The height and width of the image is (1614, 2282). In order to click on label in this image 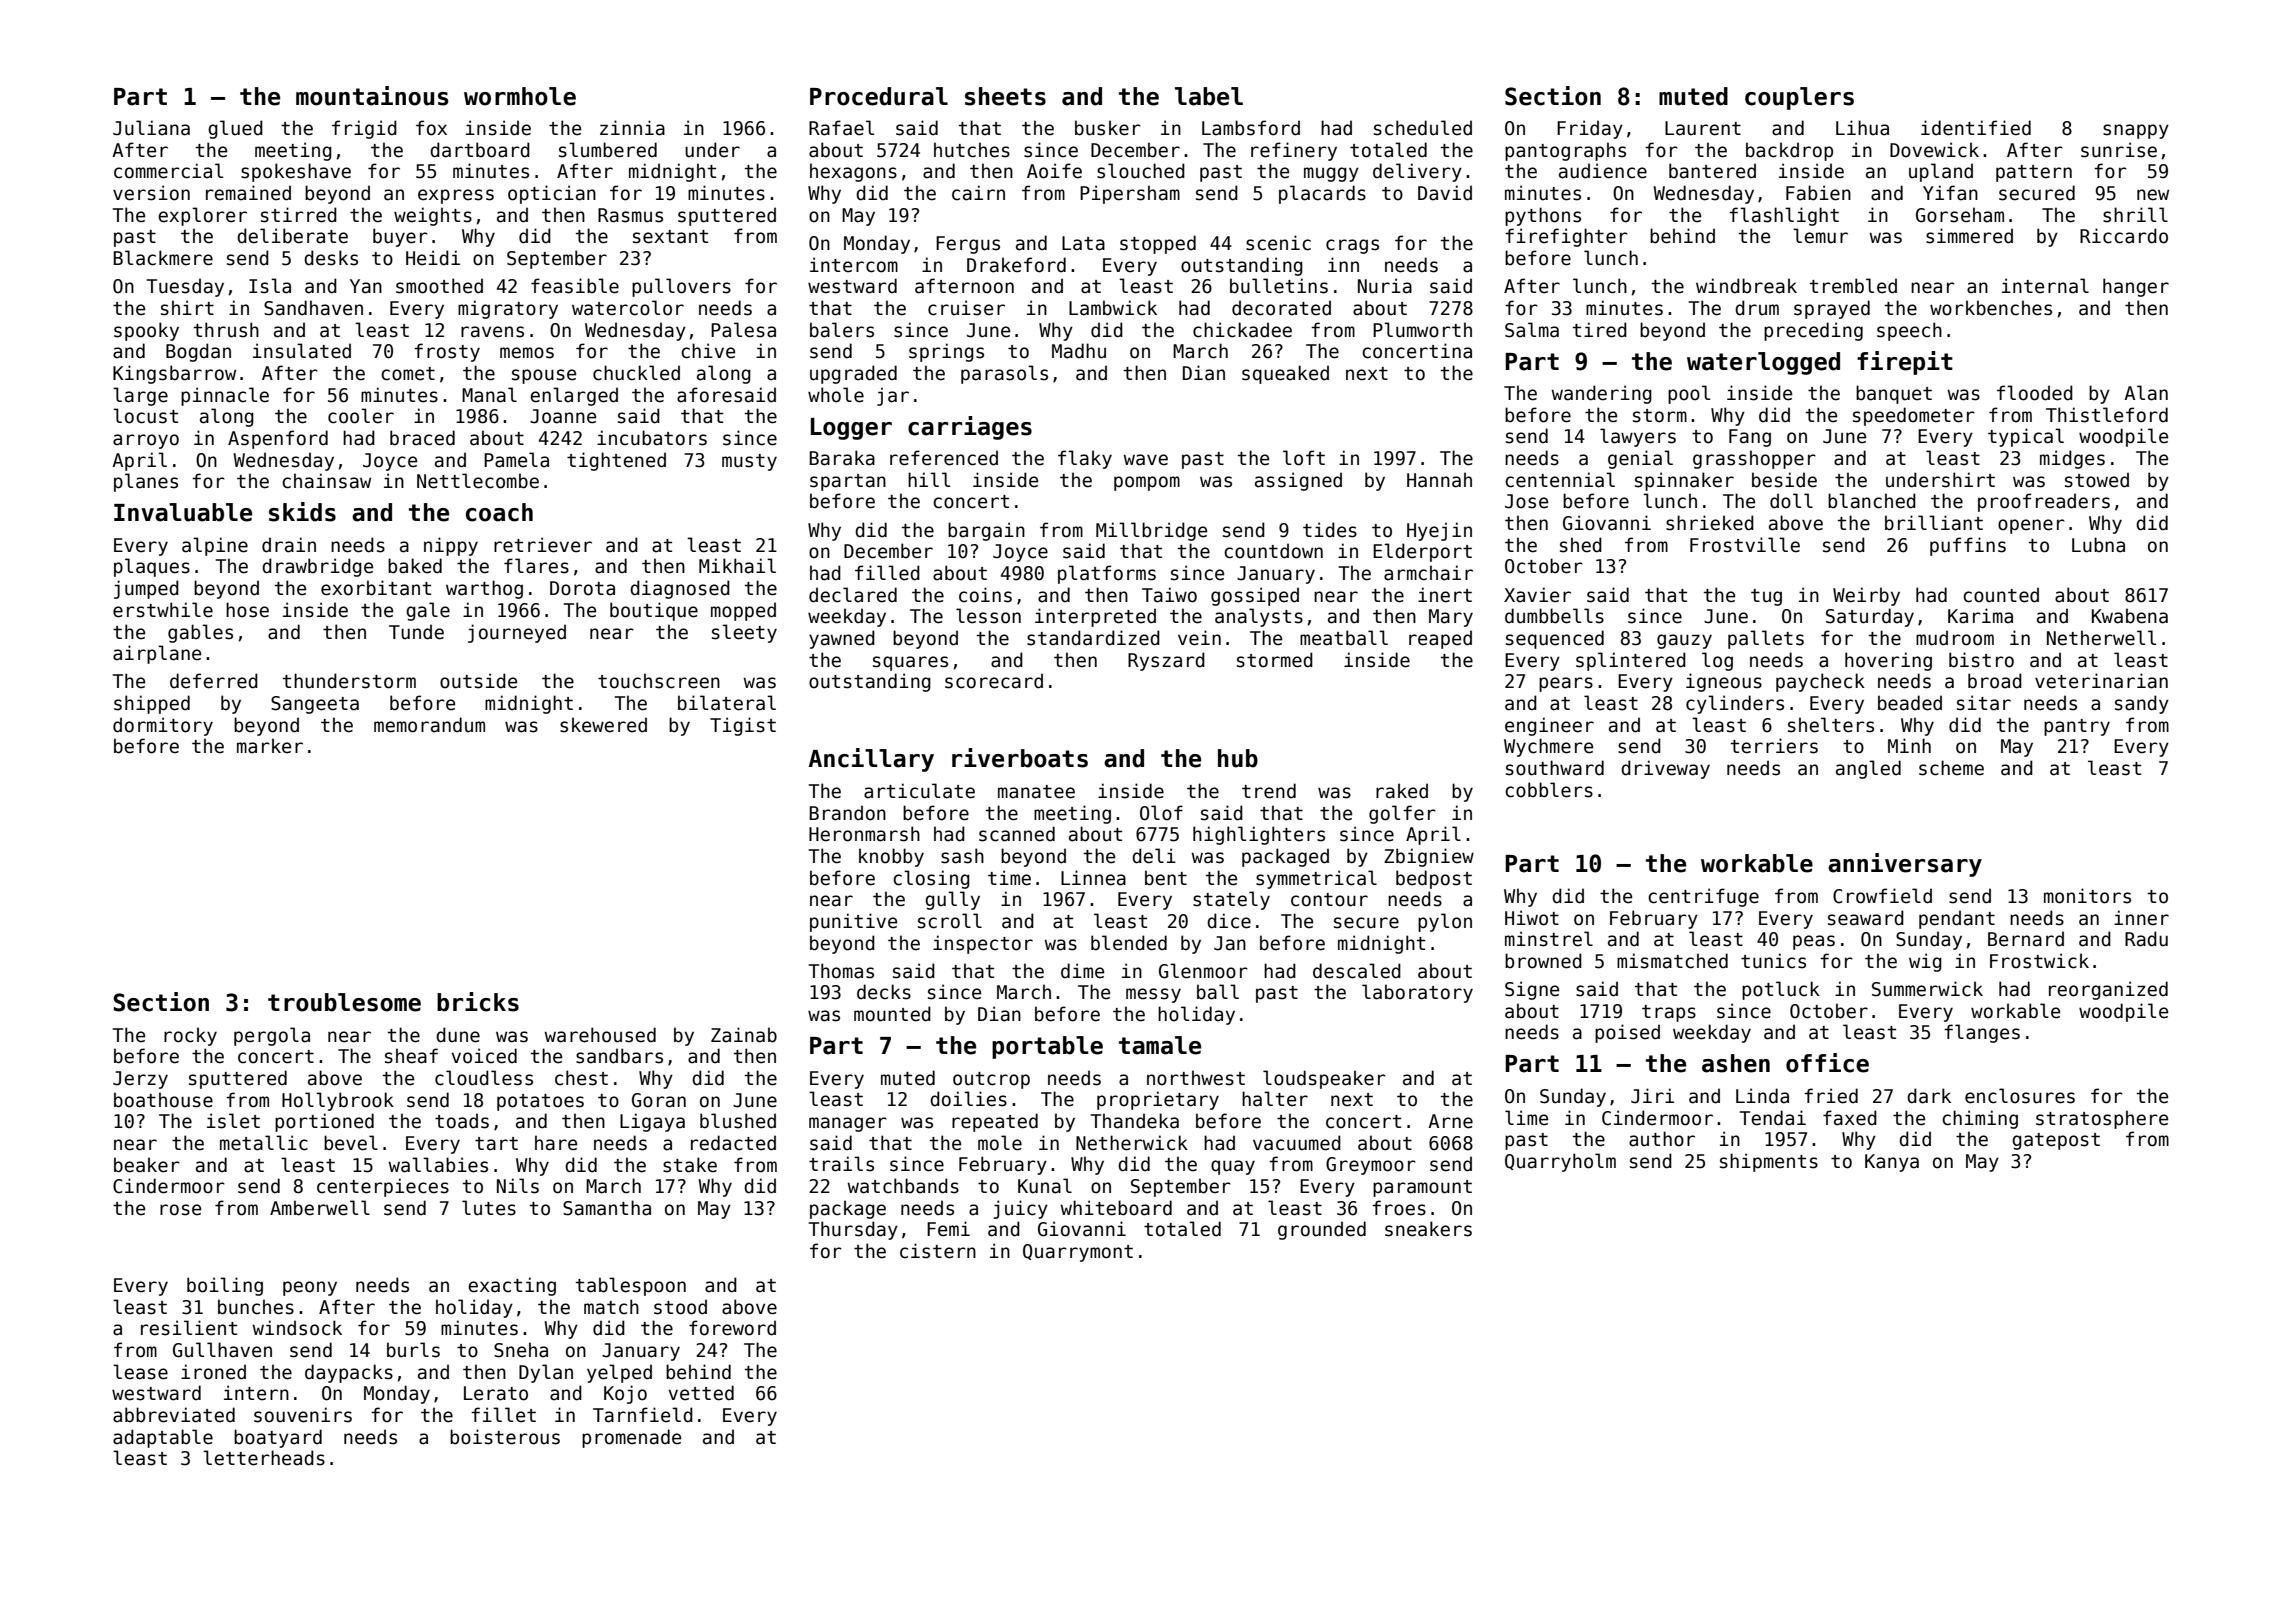, I will do `click(1209, 96)`.
